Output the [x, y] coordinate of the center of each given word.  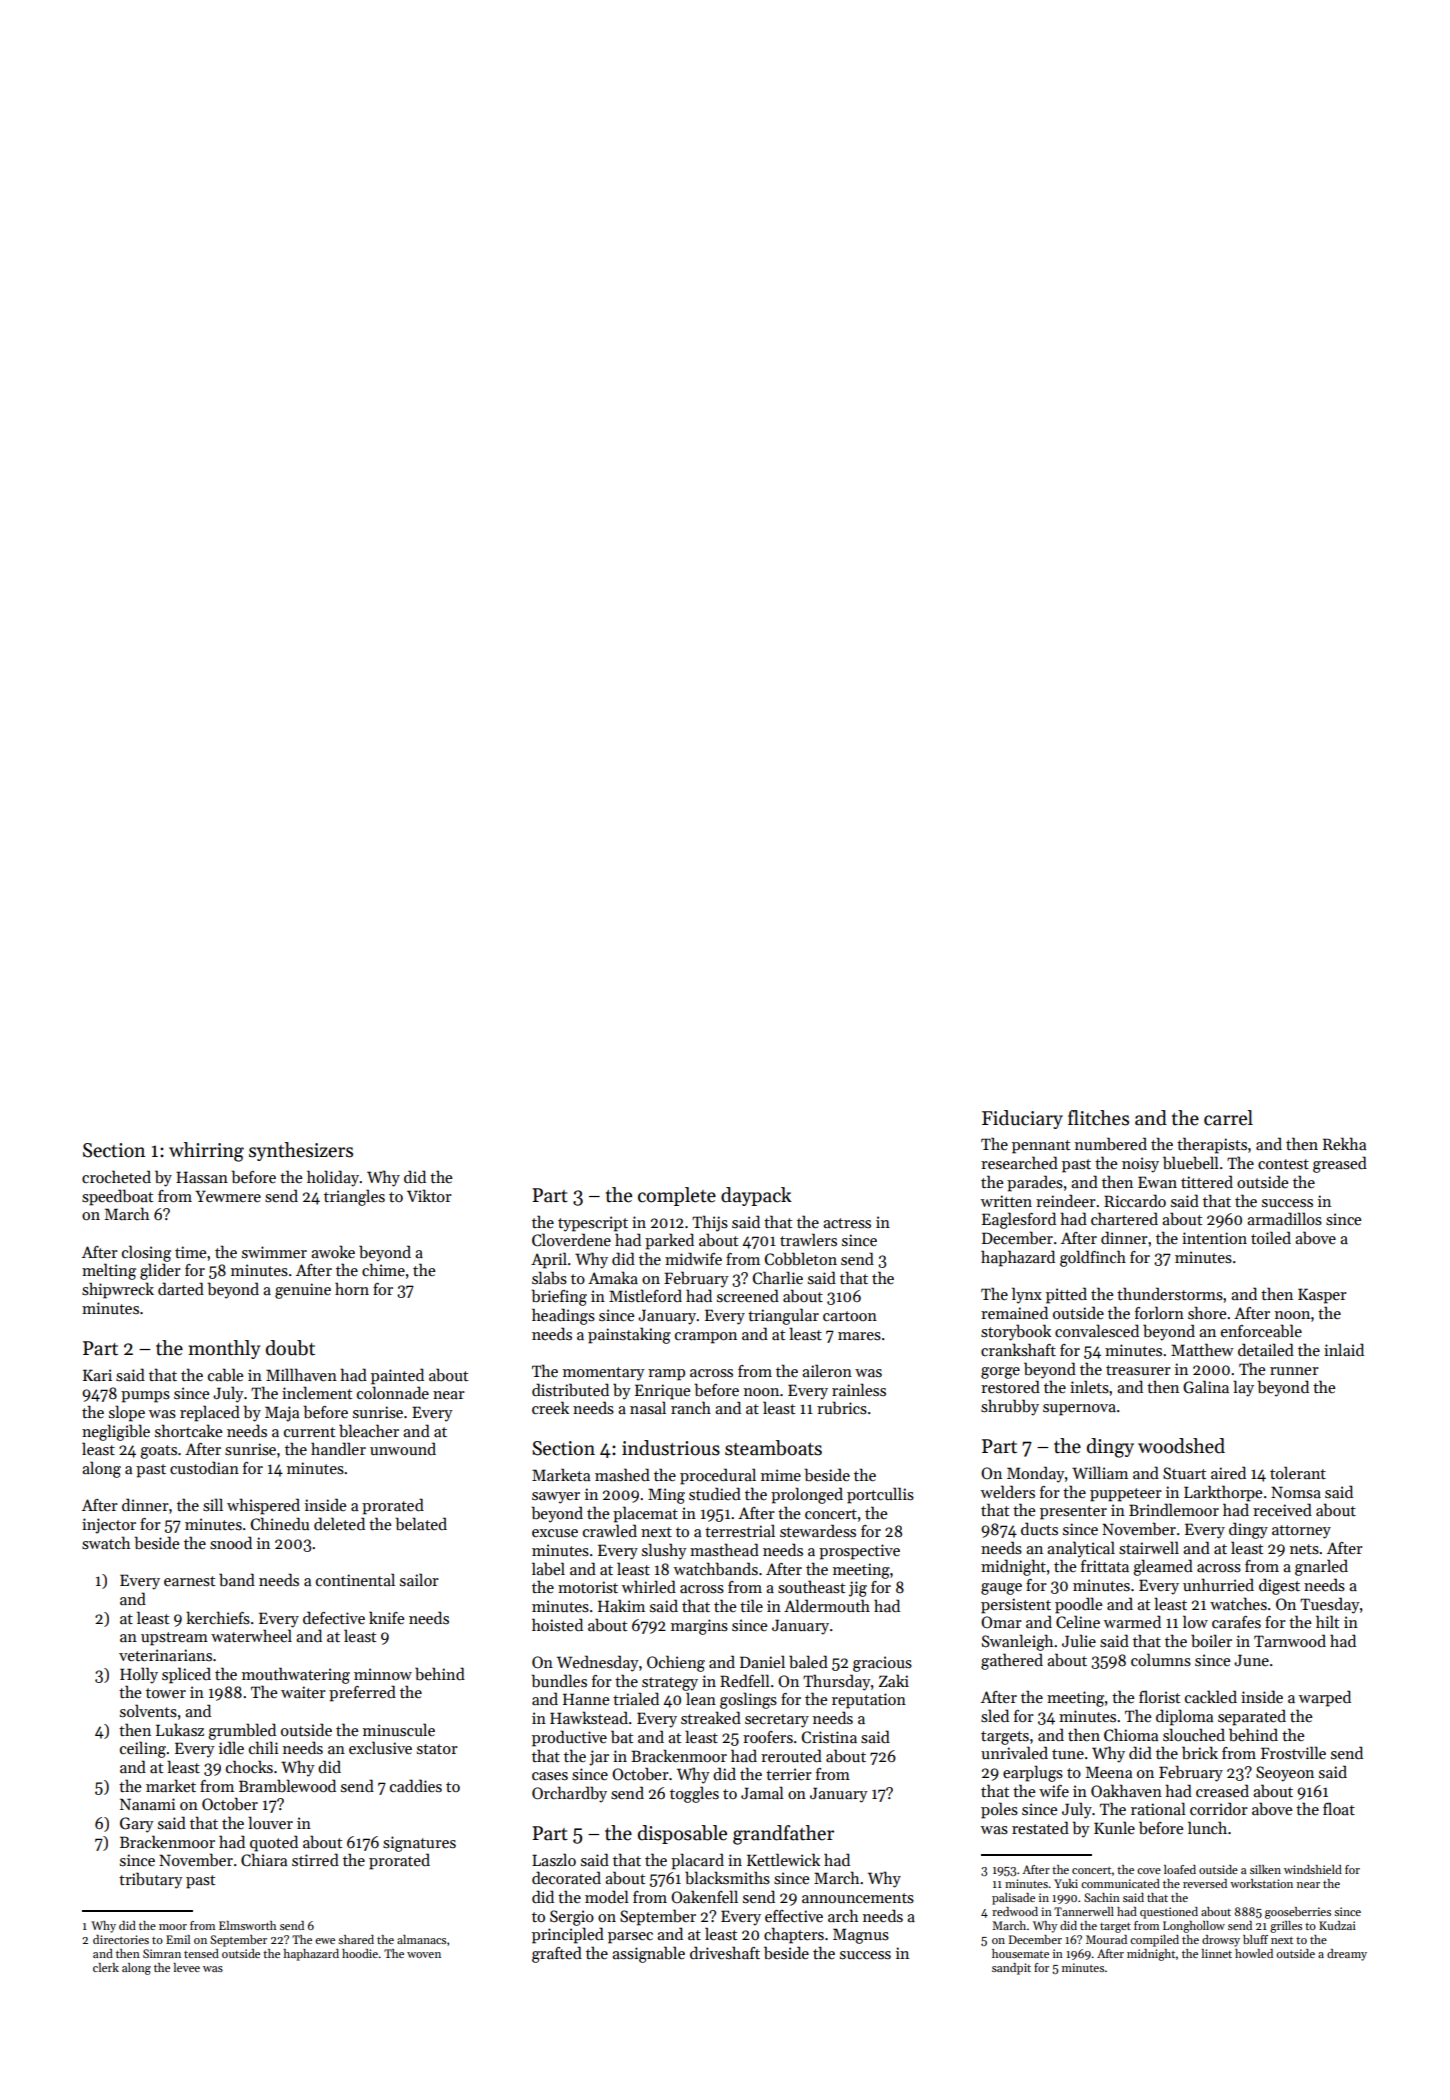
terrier [789, 1774]
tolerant [1298, 1472]
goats [158, 1452]
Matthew [1202, 1349]
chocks [249, 1766]
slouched [1194, 1734]
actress [847, 1223]
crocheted [116, 1176]
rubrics [842, 1408]
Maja [282, 1414]
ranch [691, 1407]
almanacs [421, 1939]
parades [1035, 1183]
